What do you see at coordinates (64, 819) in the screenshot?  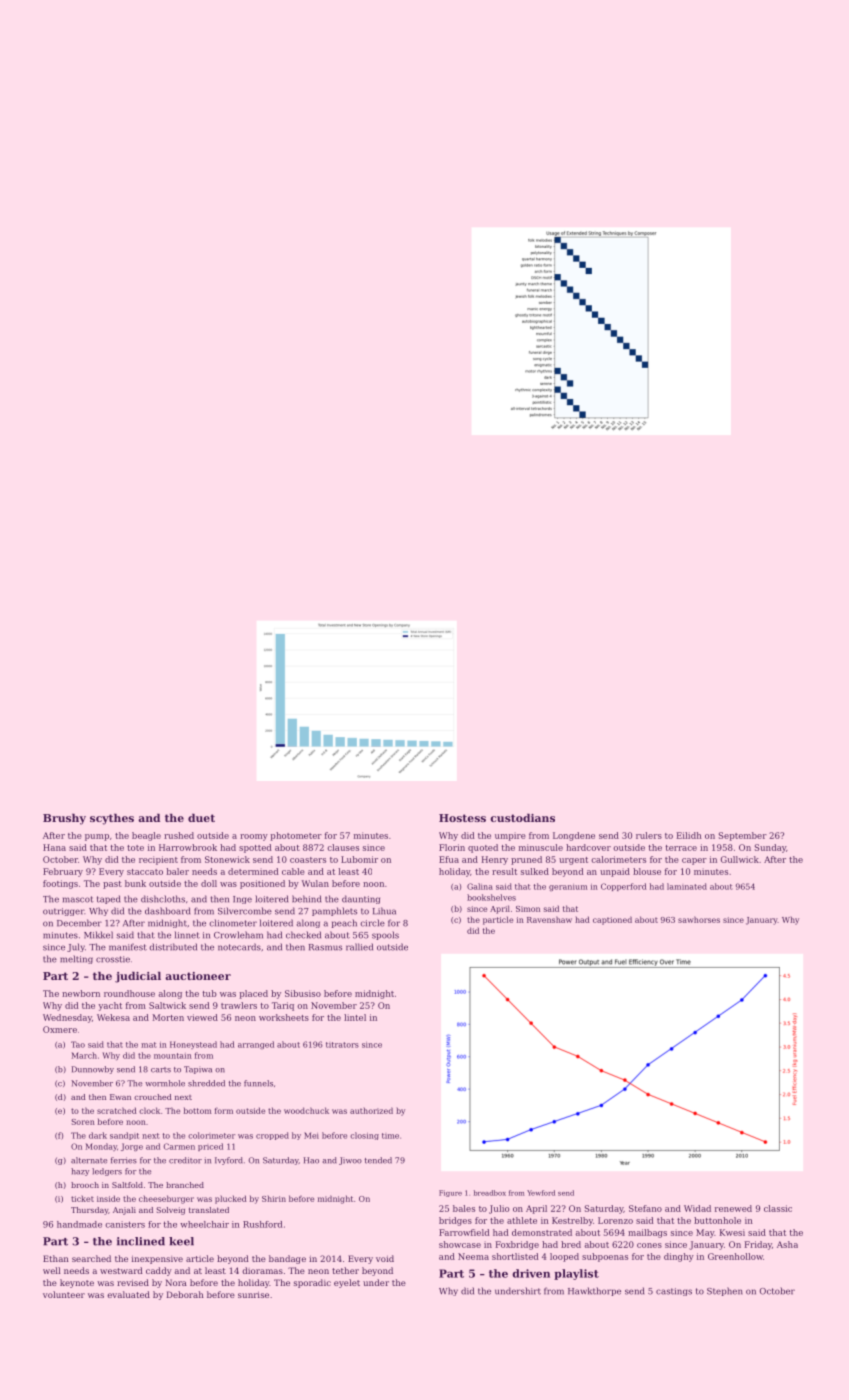 I see `Brushy` at bounding box center [64, 819].
